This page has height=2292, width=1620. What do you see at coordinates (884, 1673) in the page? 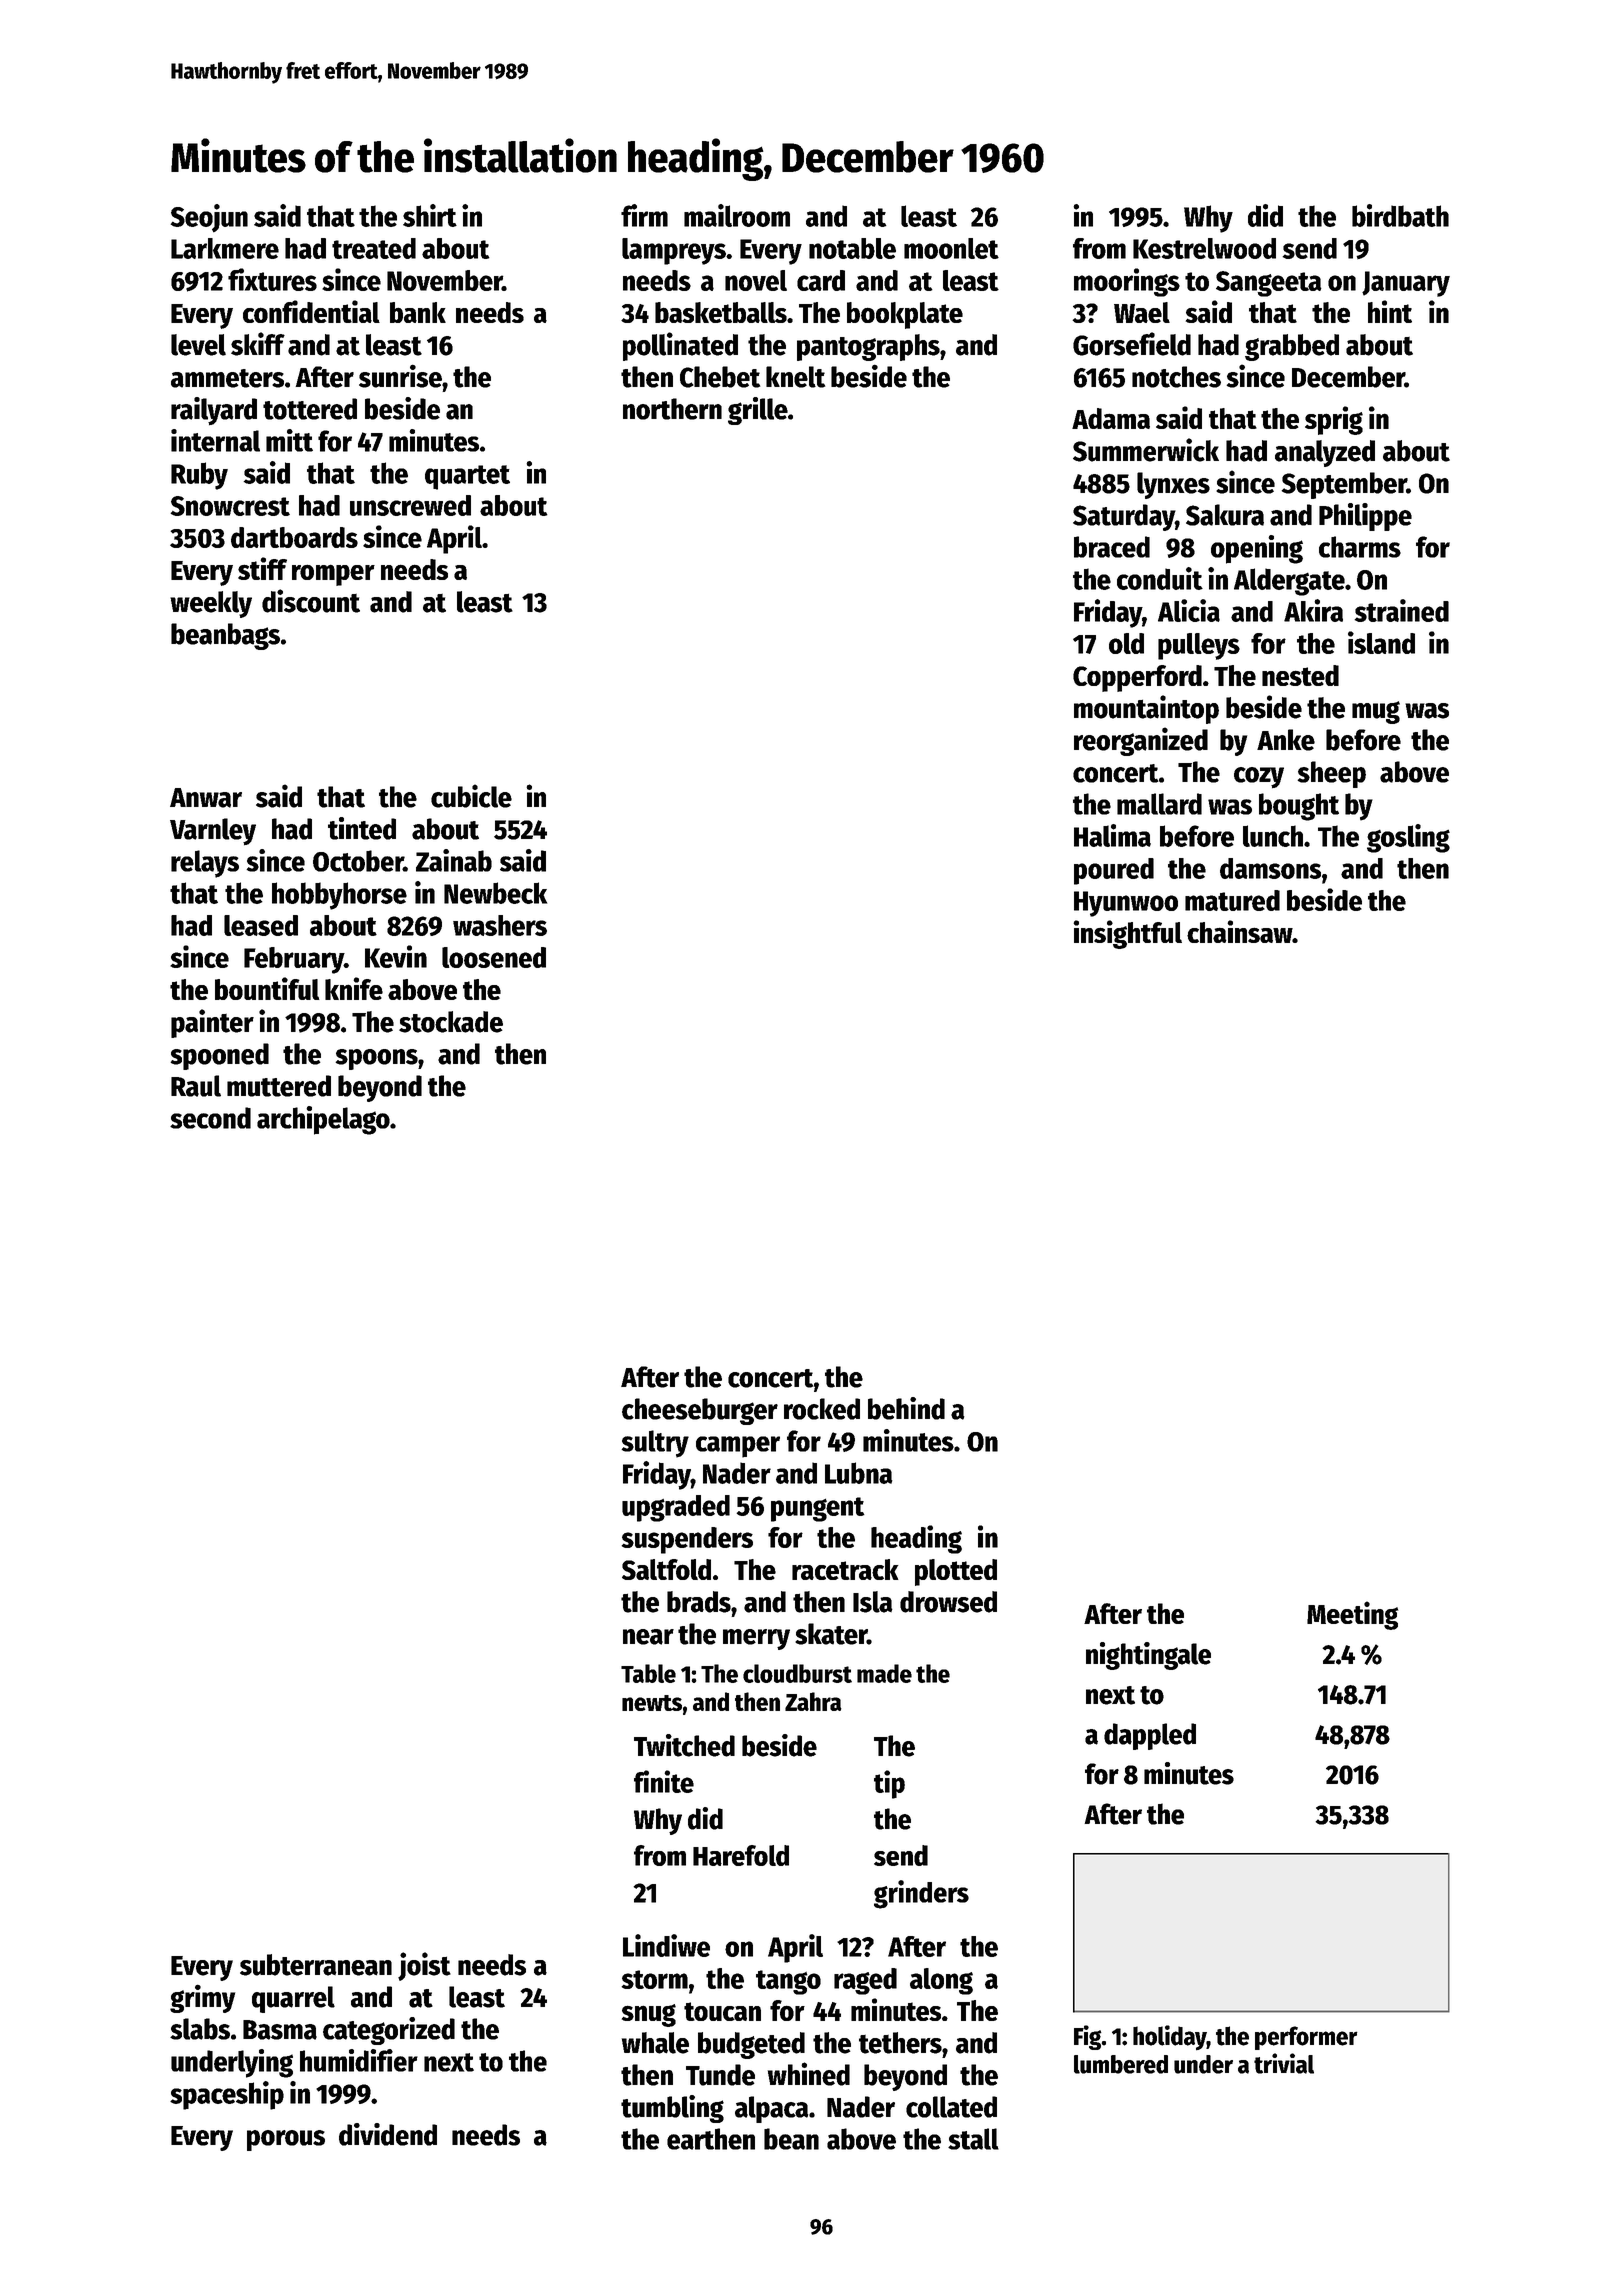
I see `made` at bounding box center [884, 1673].
